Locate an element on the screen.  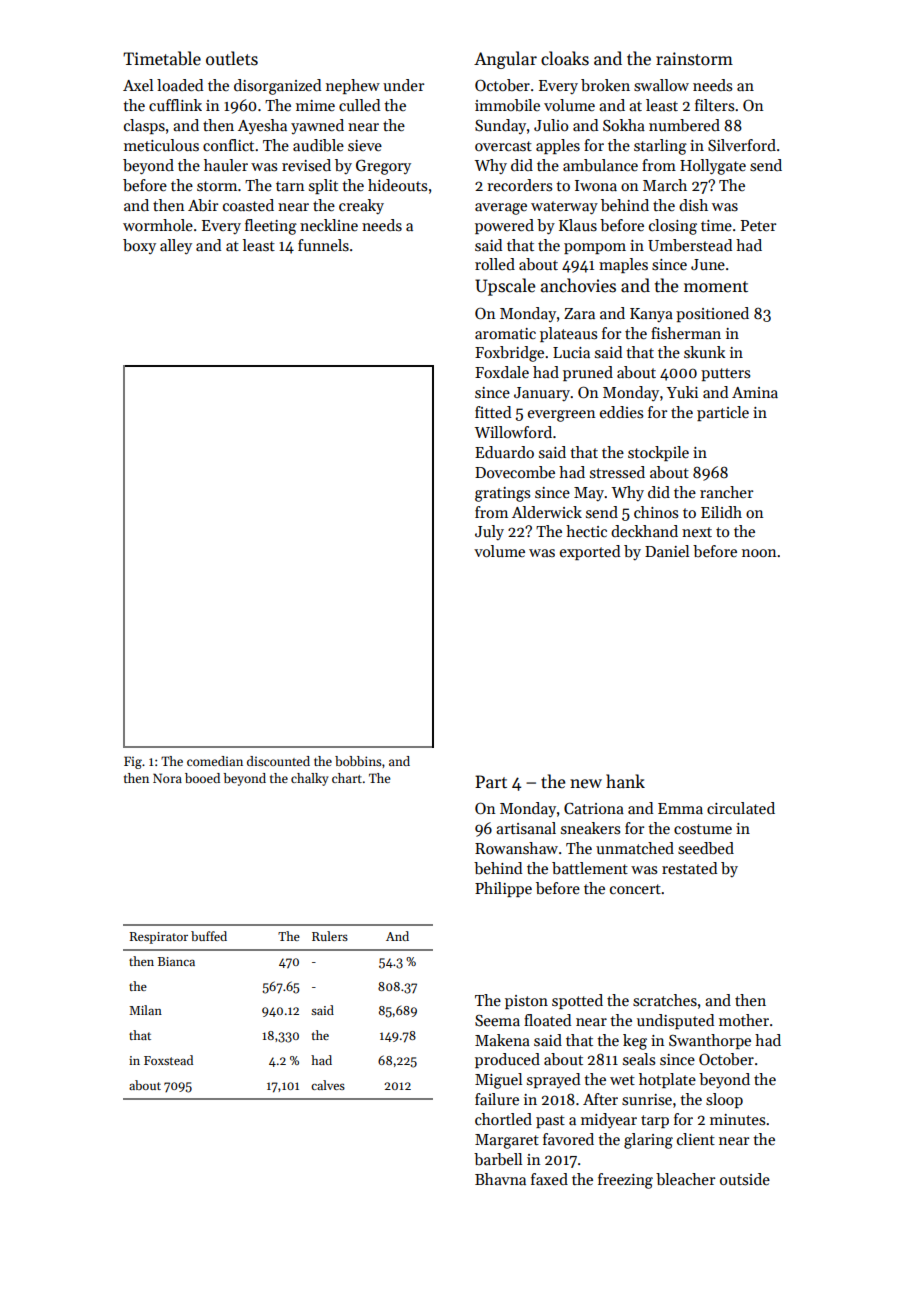
Philippe is located at coordinates (503, 889).
